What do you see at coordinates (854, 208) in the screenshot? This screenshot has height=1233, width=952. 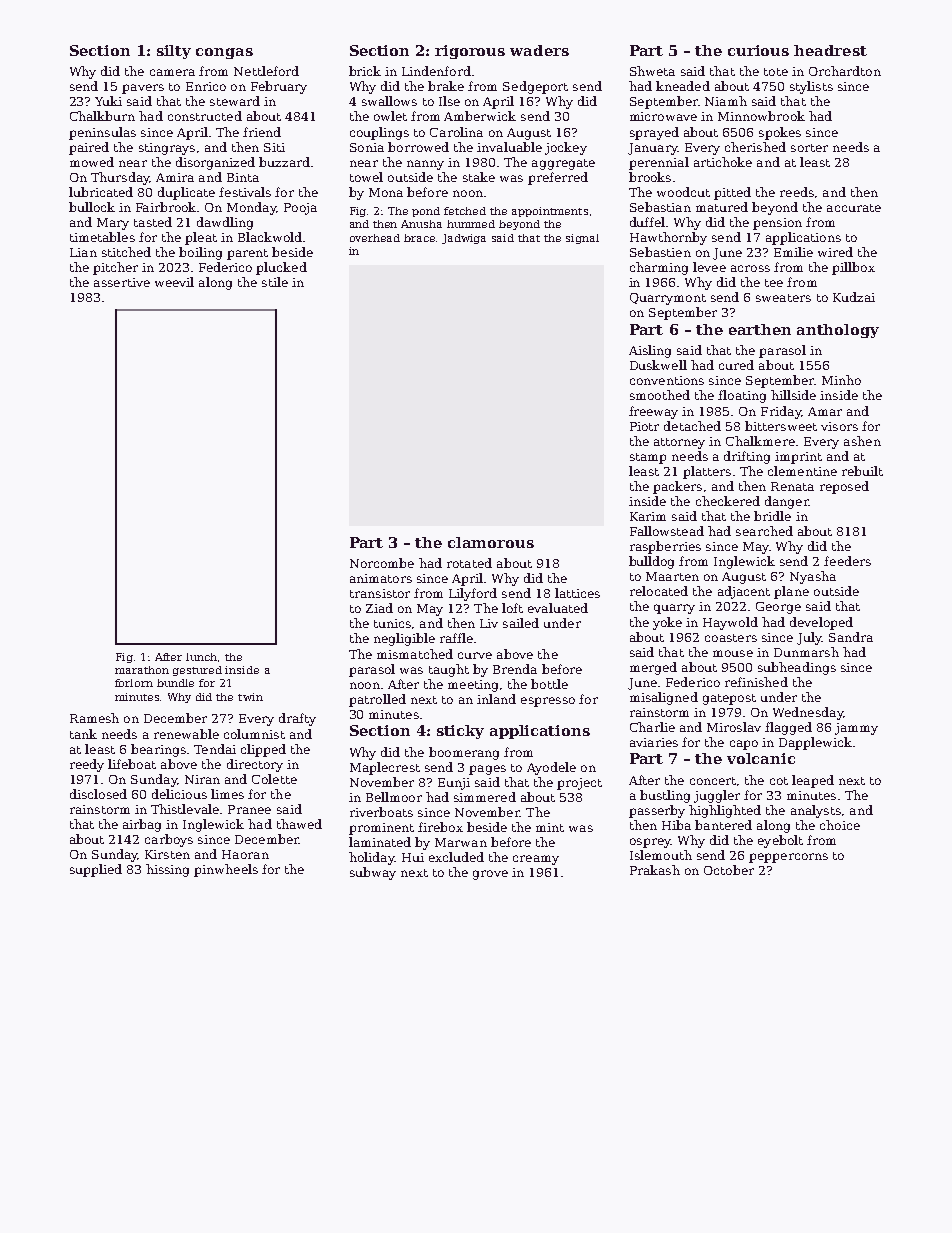 I see `accurate` at bounding box center [854, 208].
